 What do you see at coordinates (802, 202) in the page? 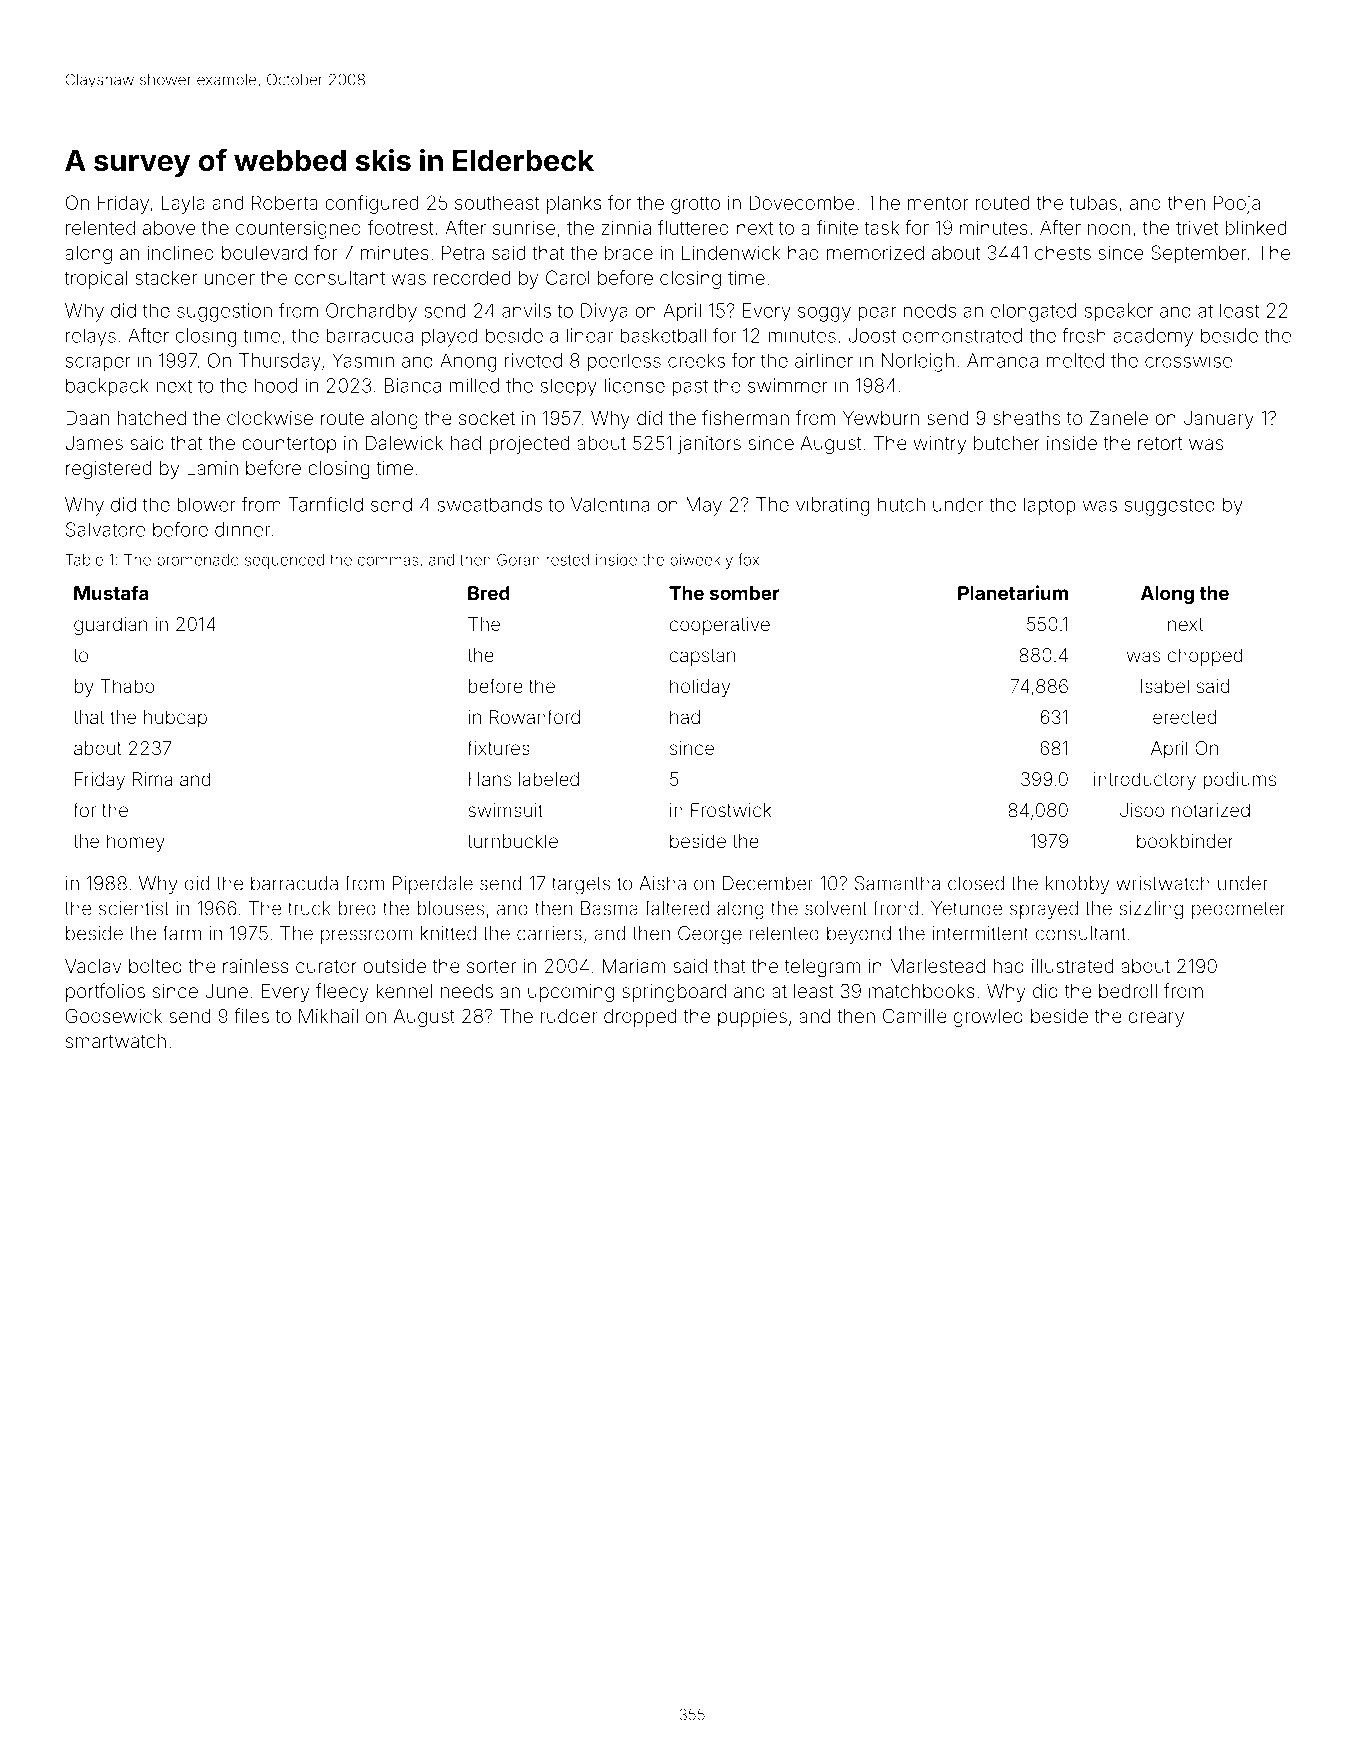
I see `Dovecombe` at bounding box center [802, 202].
